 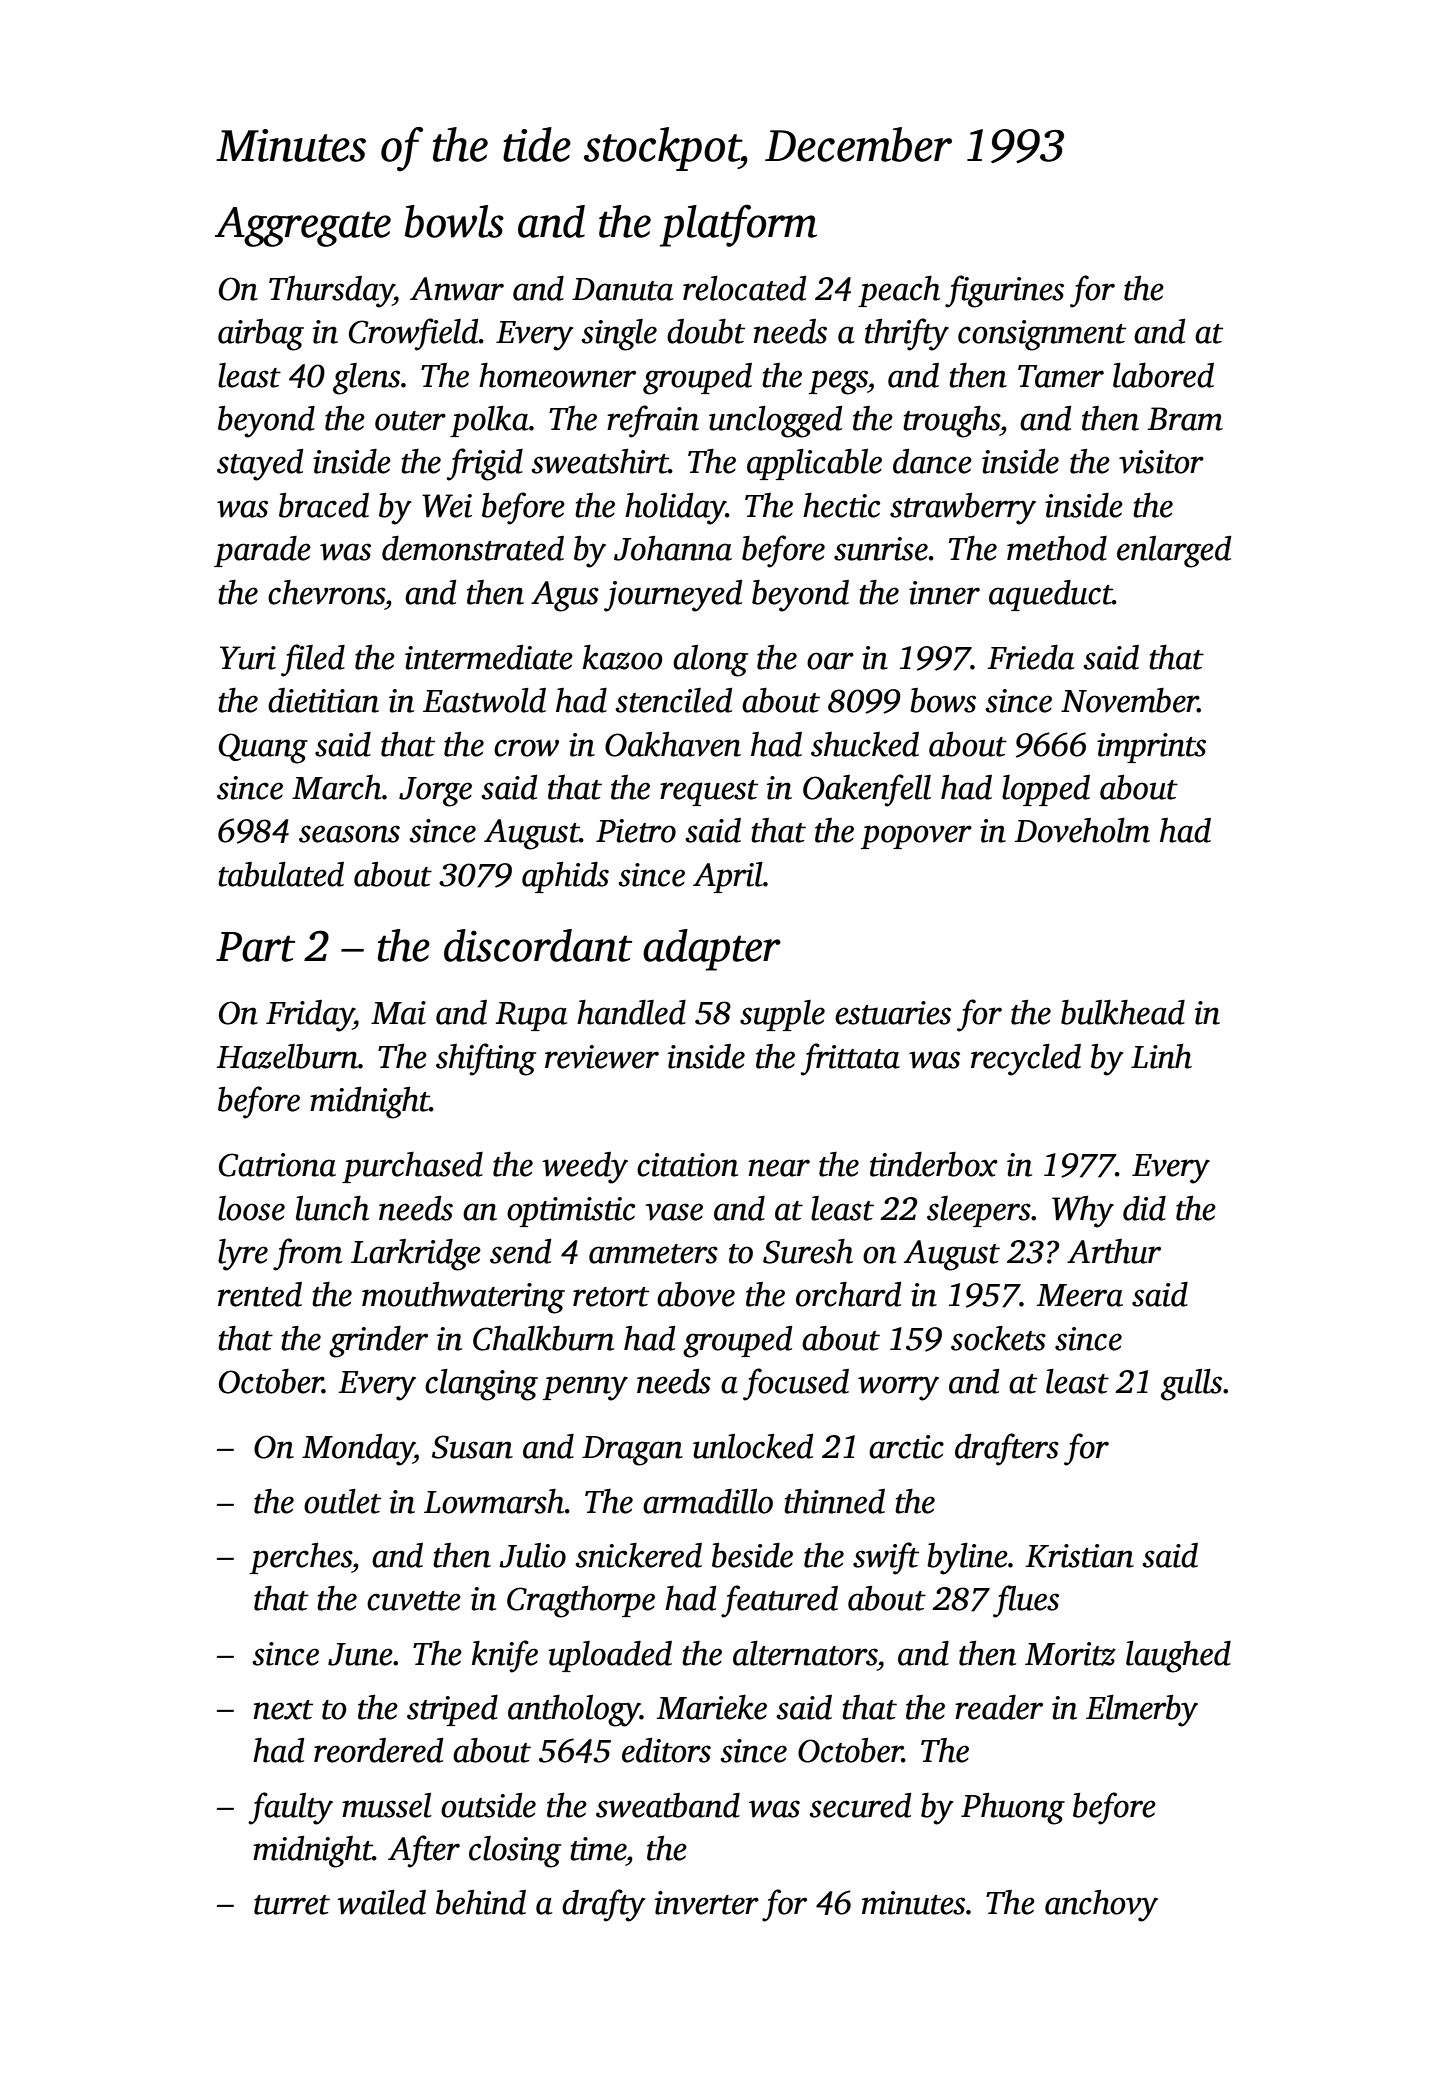 What do you see at coordinates (515, 1852) in the screenshot?
I see `closing` at bounding box center [515, 1852].
